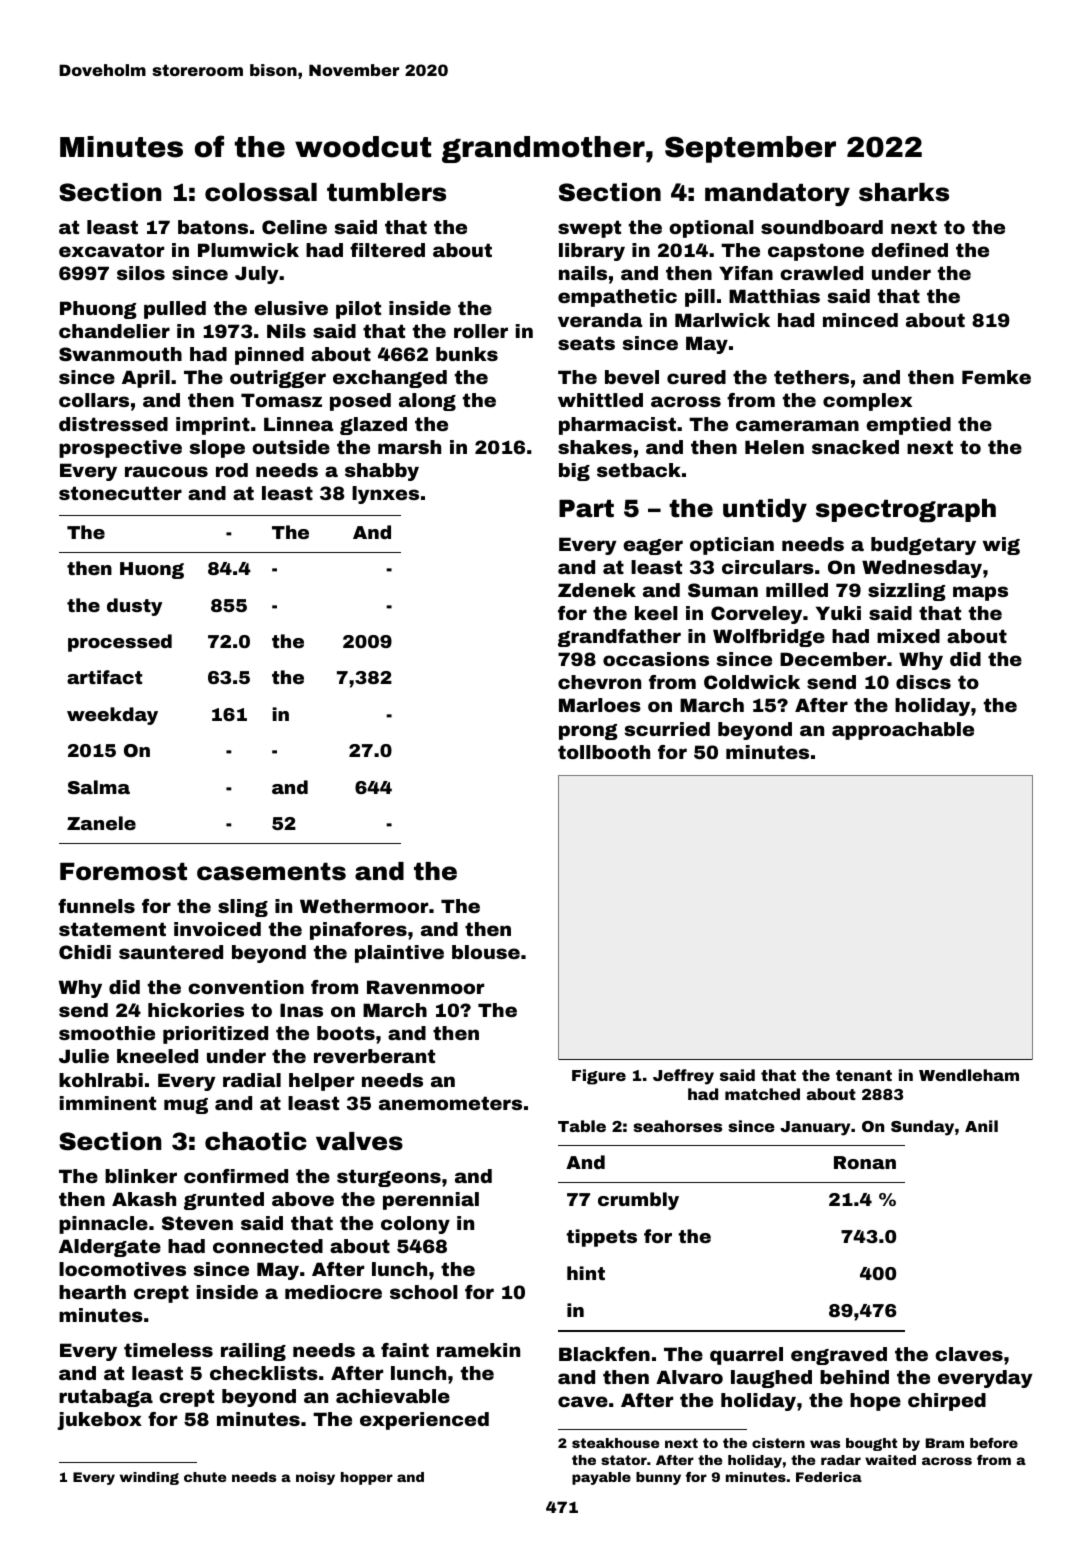  I want to click on tumblers, so click(386, 192).
